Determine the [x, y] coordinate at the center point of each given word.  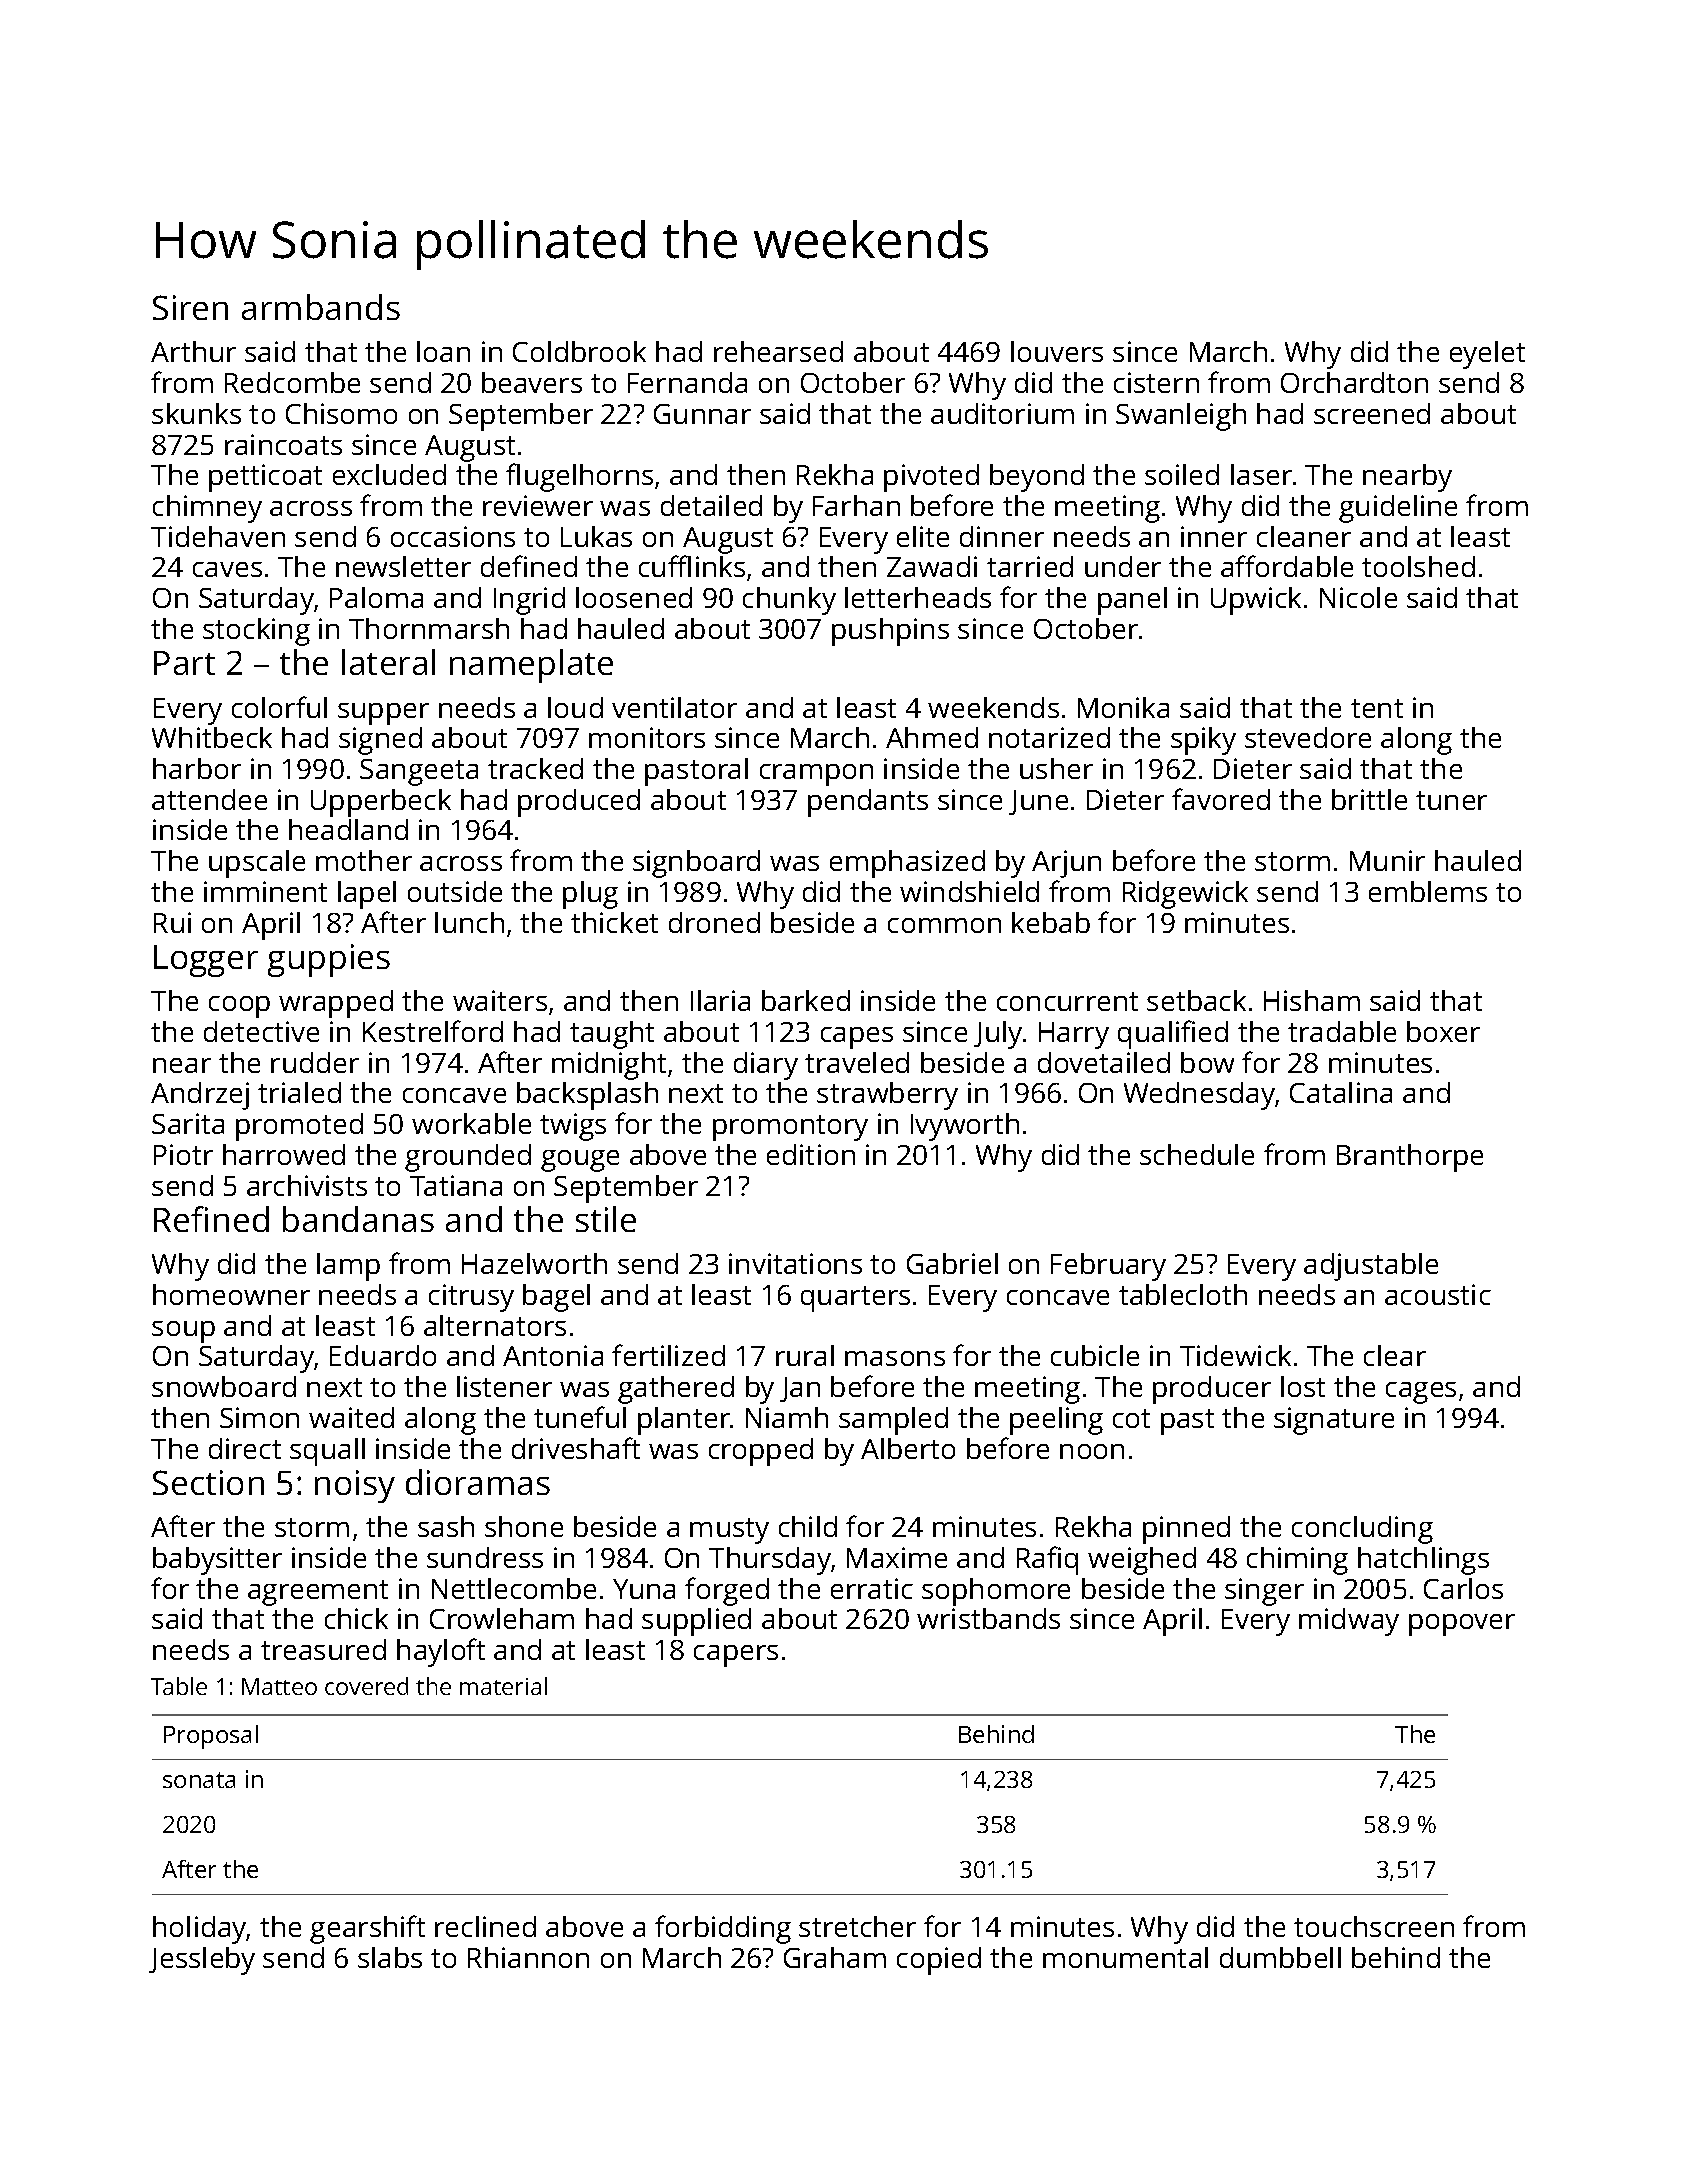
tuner [1451, 800]
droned [714, 922]
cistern [1156, 382]
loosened [634, 597]
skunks [196, 413]
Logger [206, 961]
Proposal [211, 1737]
